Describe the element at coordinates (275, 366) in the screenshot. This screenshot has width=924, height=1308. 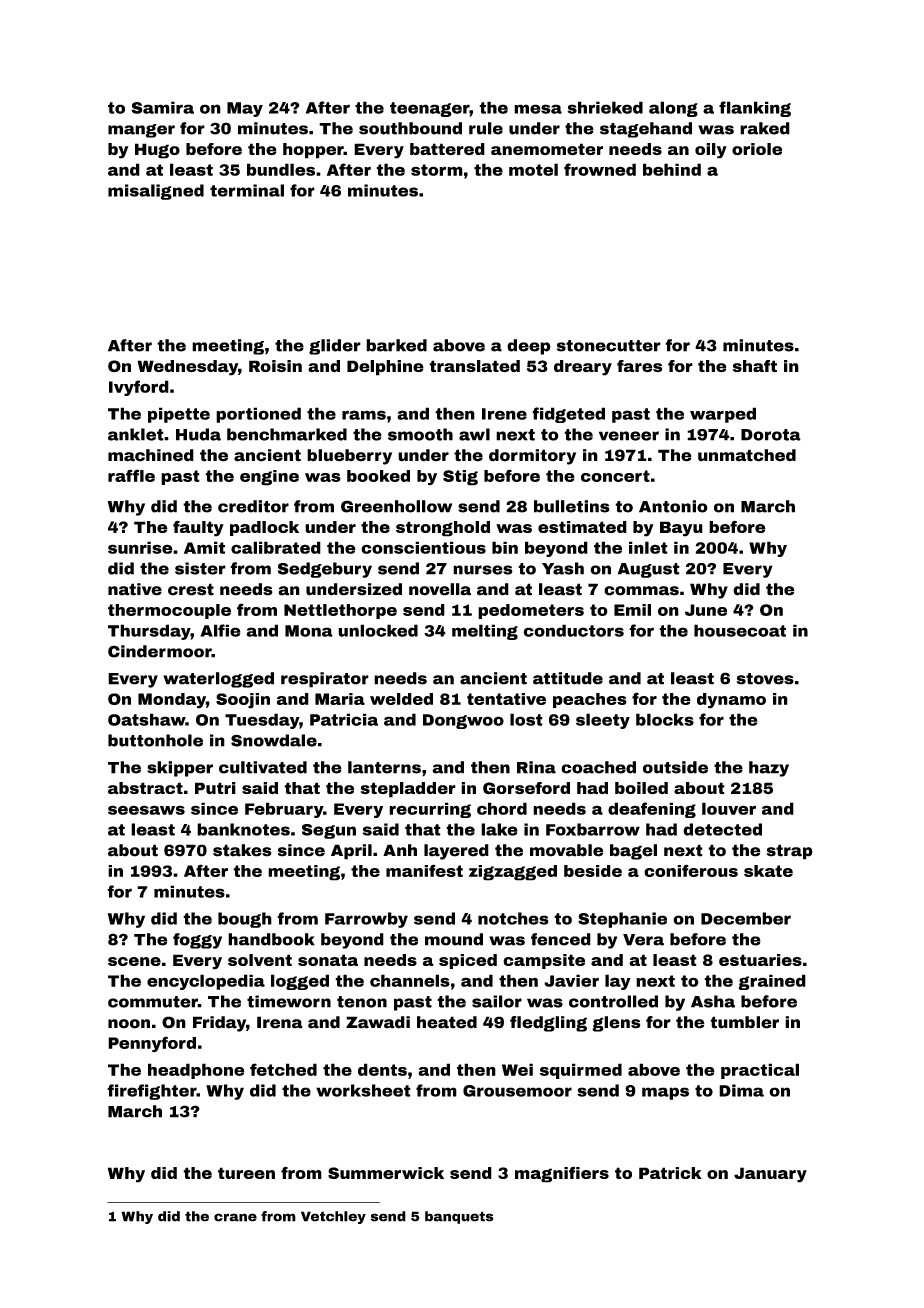
I see `Roisin` at that location.
